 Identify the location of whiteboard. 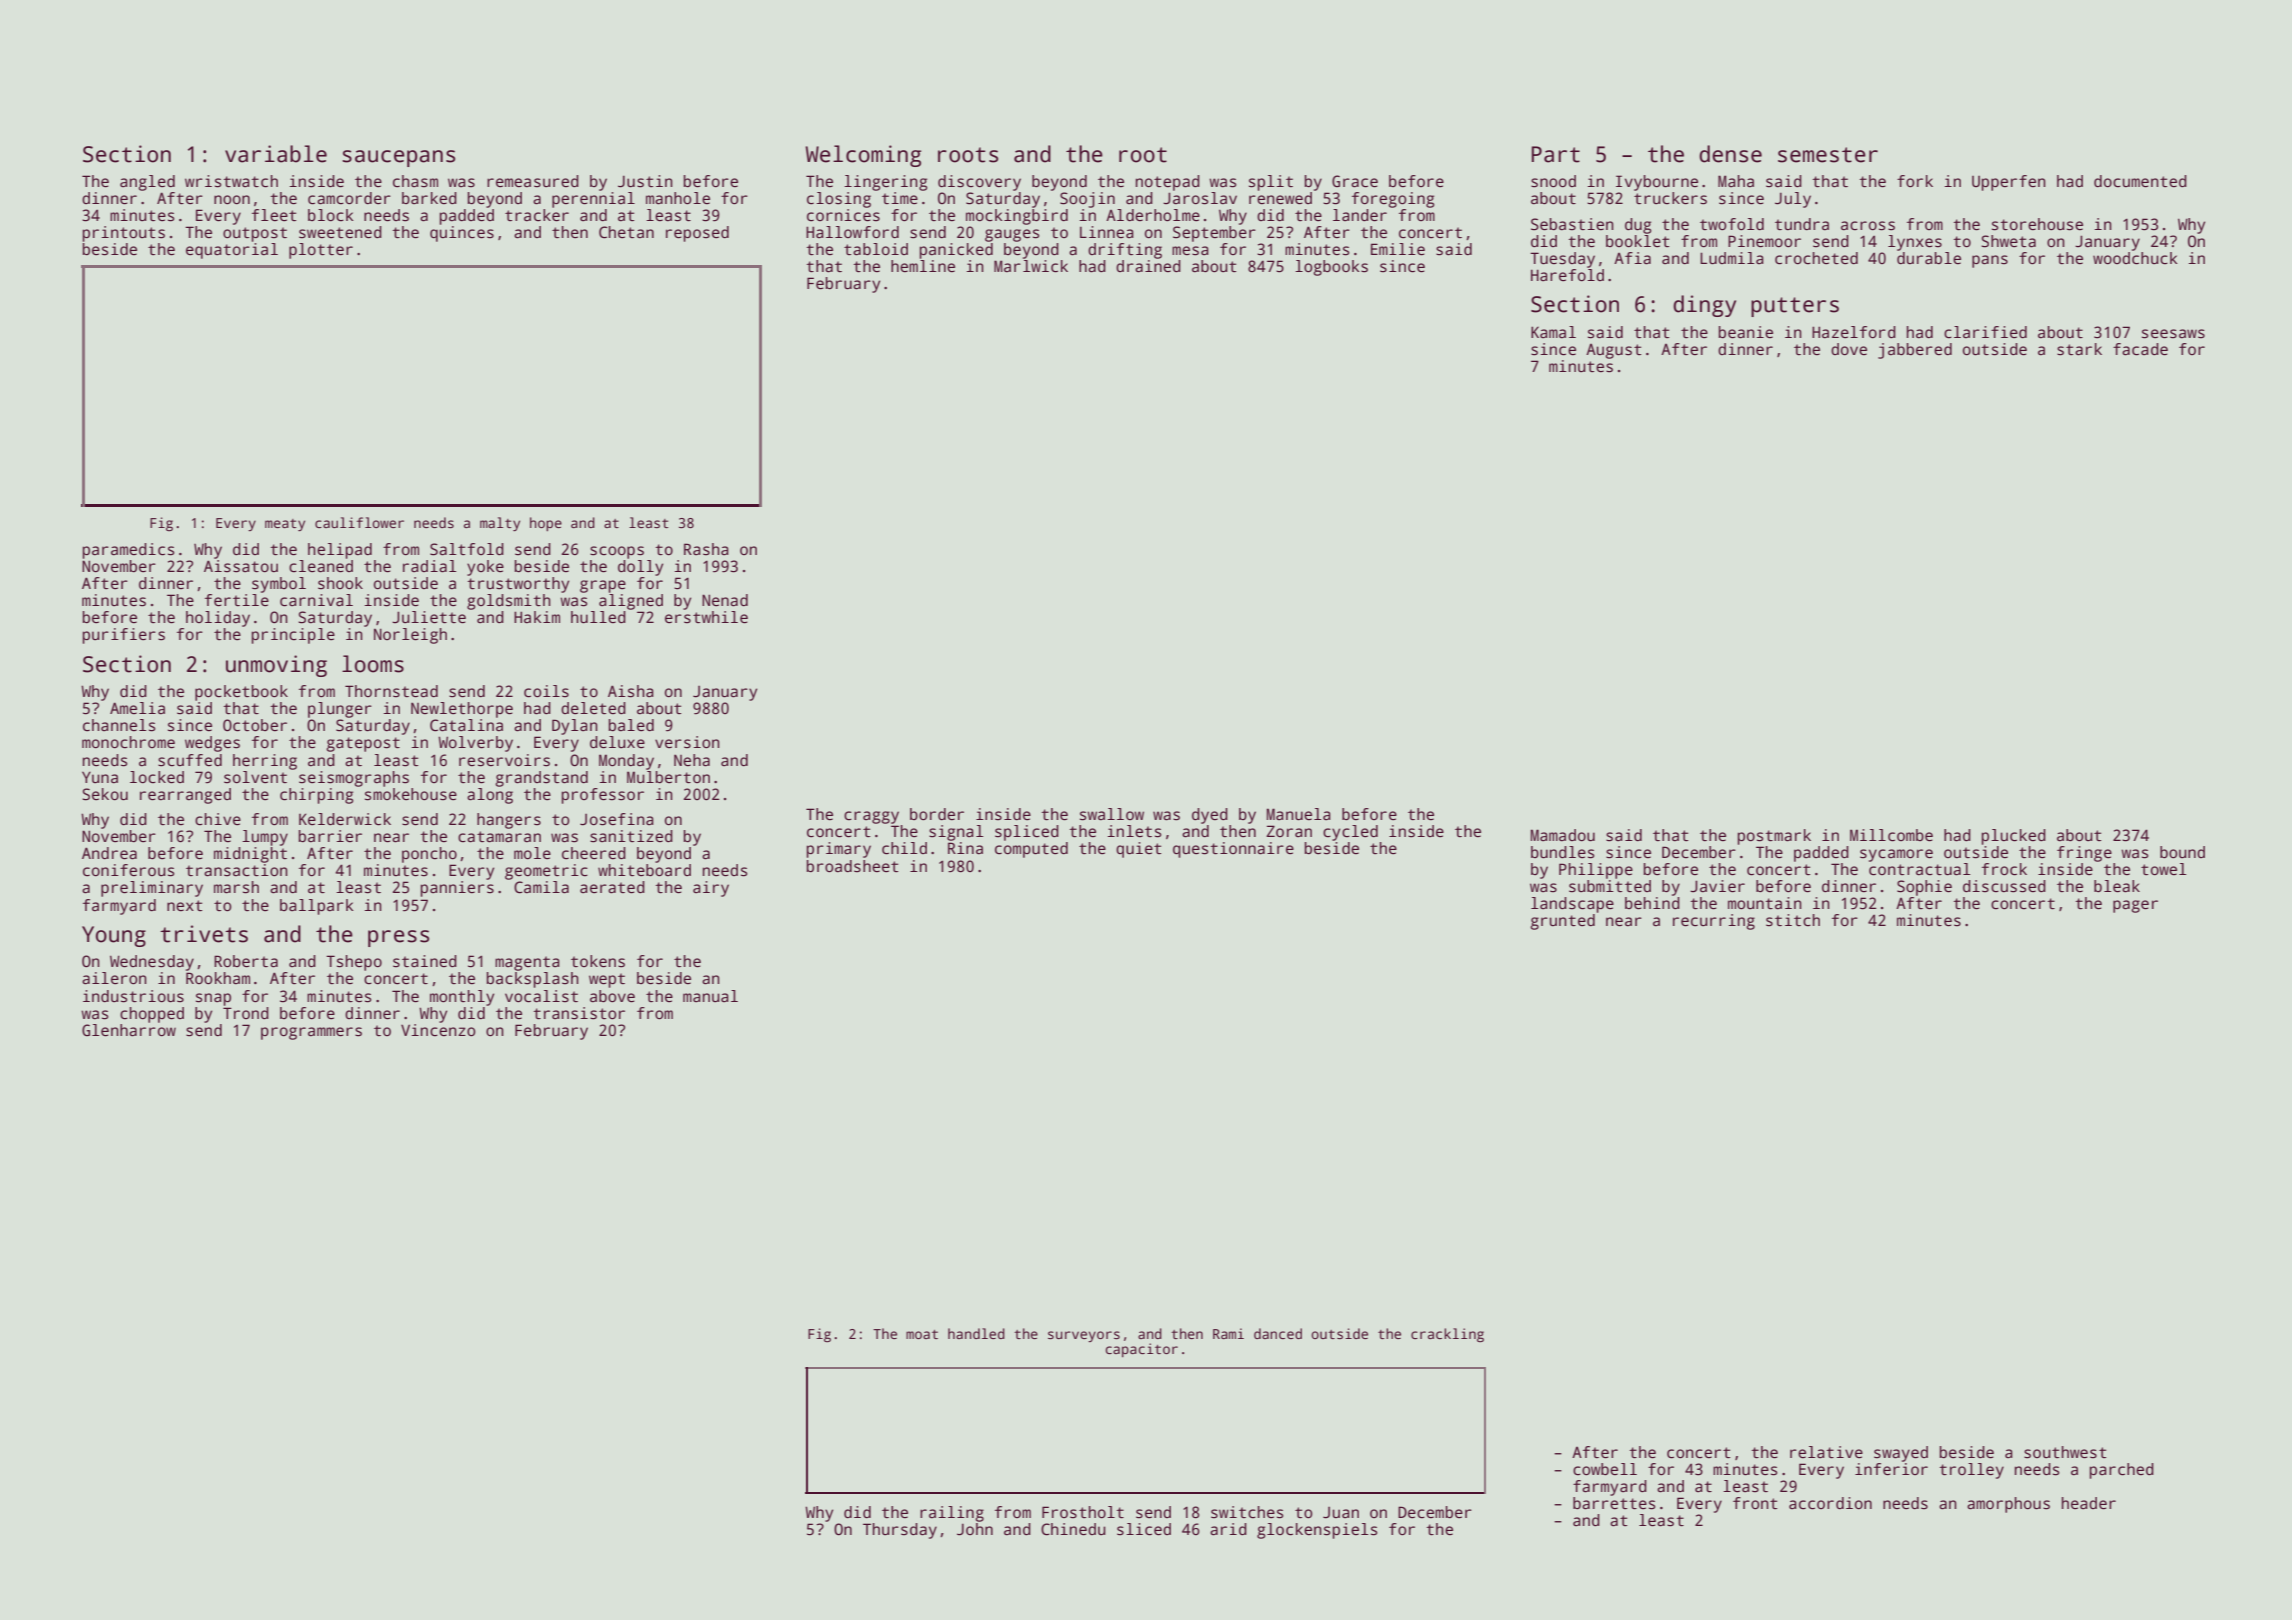
(644, 870).
